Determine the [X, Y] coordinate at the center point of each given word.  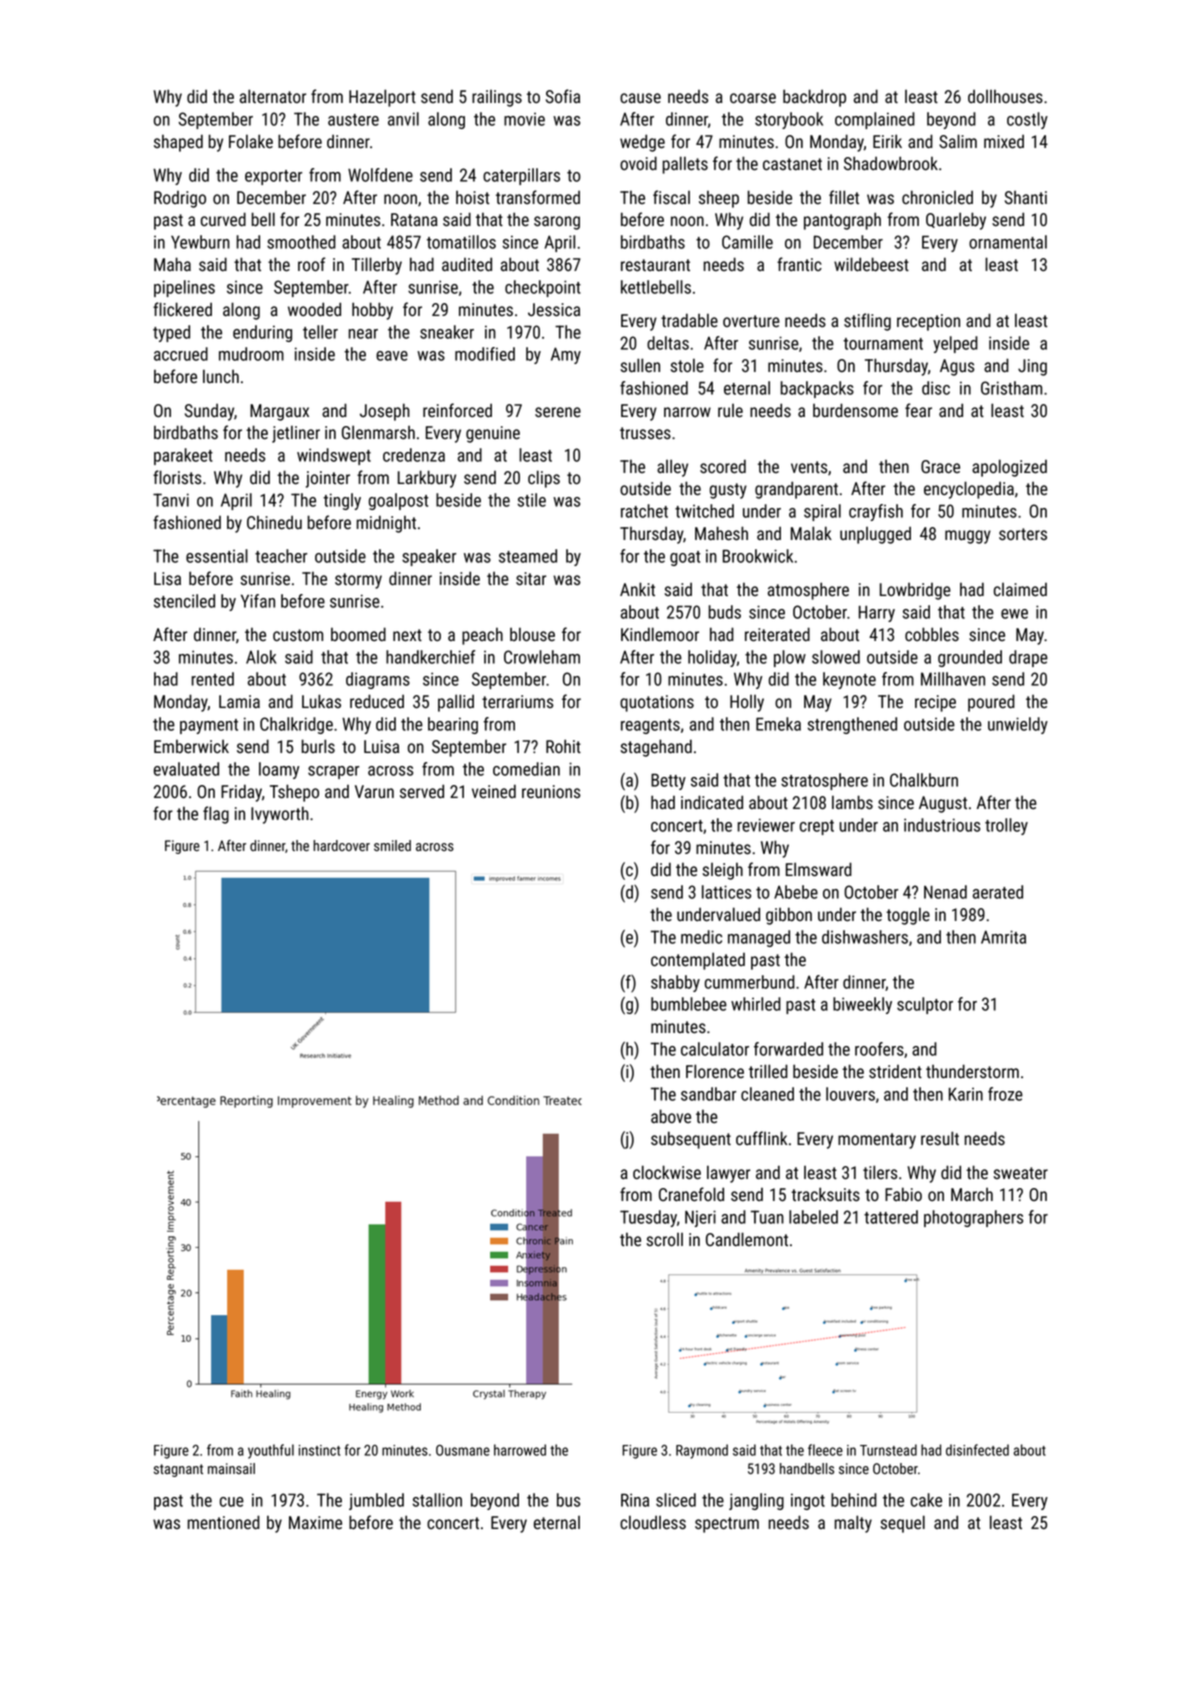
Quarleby [956, 221]
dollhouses [1005, 97]
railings [497, 98]
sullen [640, 365]
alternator [273, 96]
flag [216, 815]
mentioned [224, 1522]
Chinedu [274, 523]
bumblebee [689, 1004]
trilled [768, 1071]
